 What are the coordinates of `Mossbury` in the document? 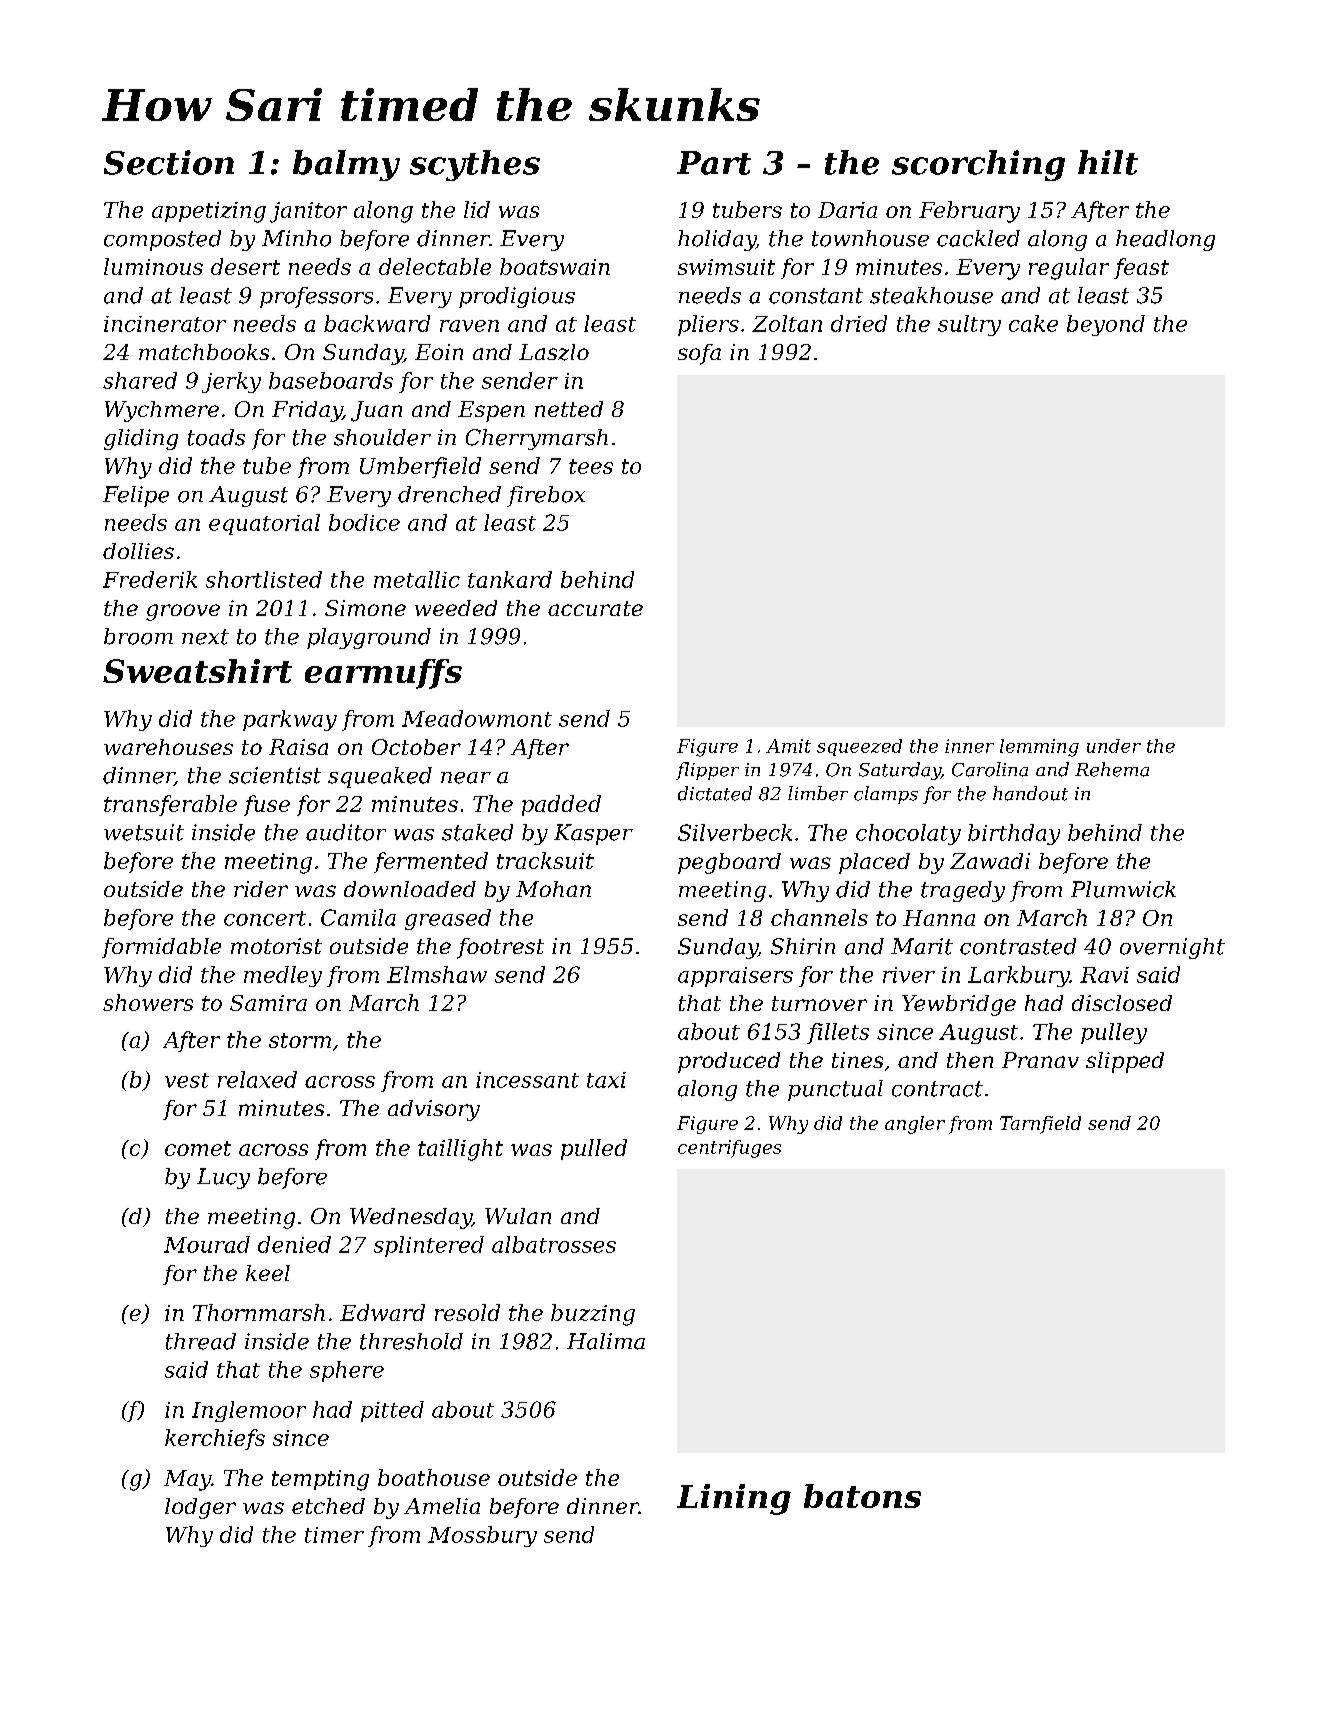 It's located at (482, 1536).
